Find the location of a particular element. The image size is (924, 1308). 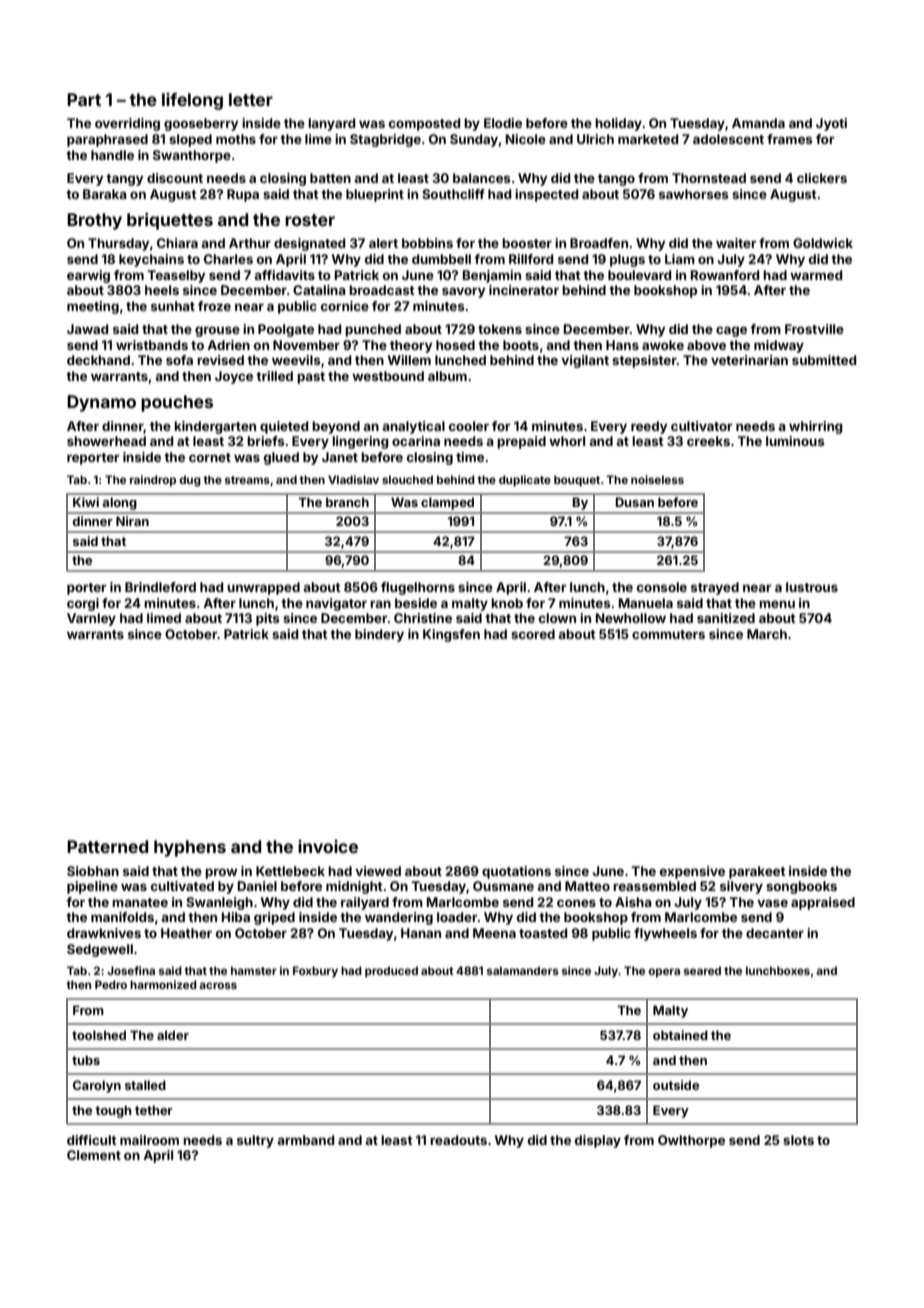

clamped is located at coordinates (447, 503).
